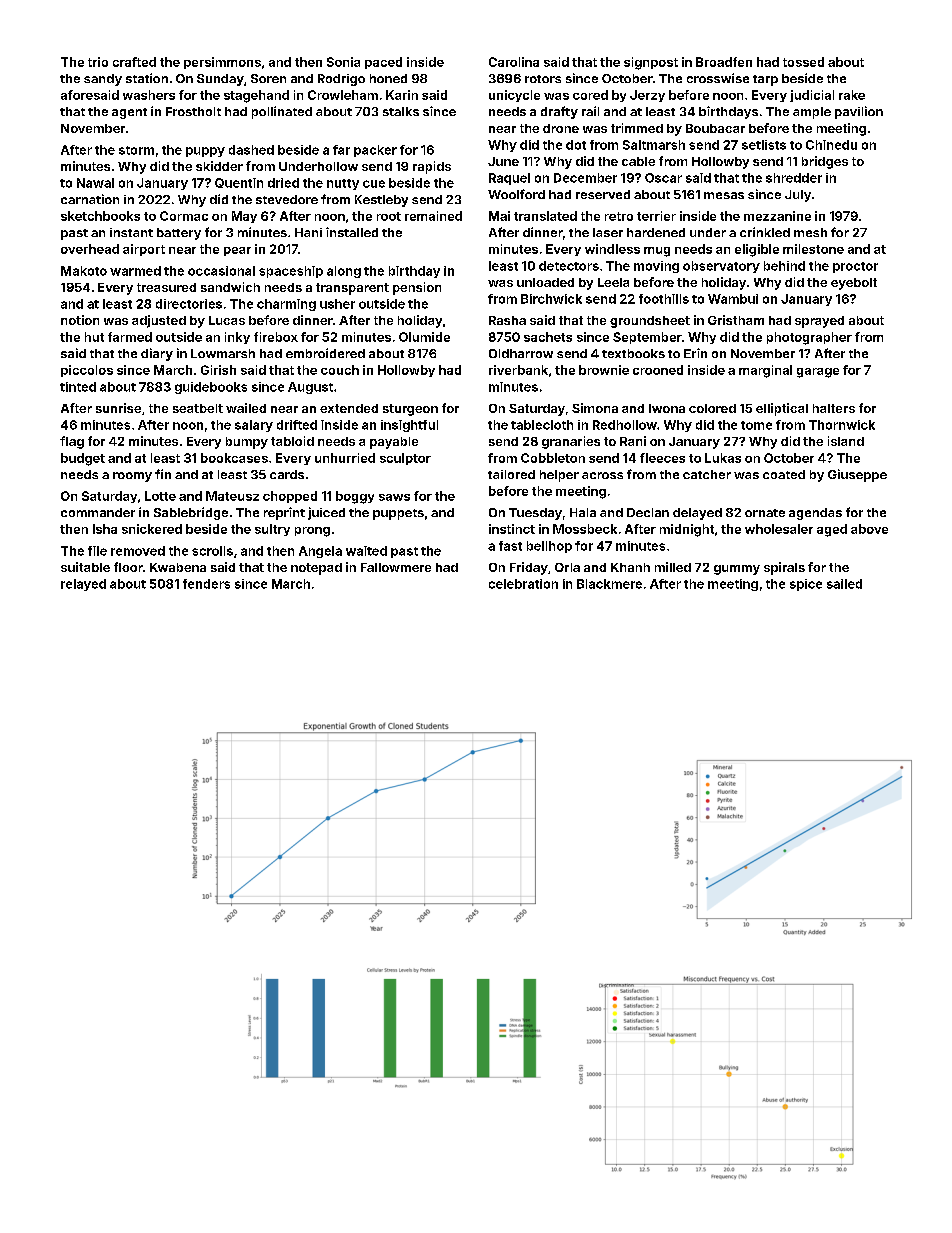 Image resolution: width=952 pixels, height=1233 pixels. What do you see at coordinates (549, 547) in the page?
I see `bellhop` at bounding box center [549, 547].
